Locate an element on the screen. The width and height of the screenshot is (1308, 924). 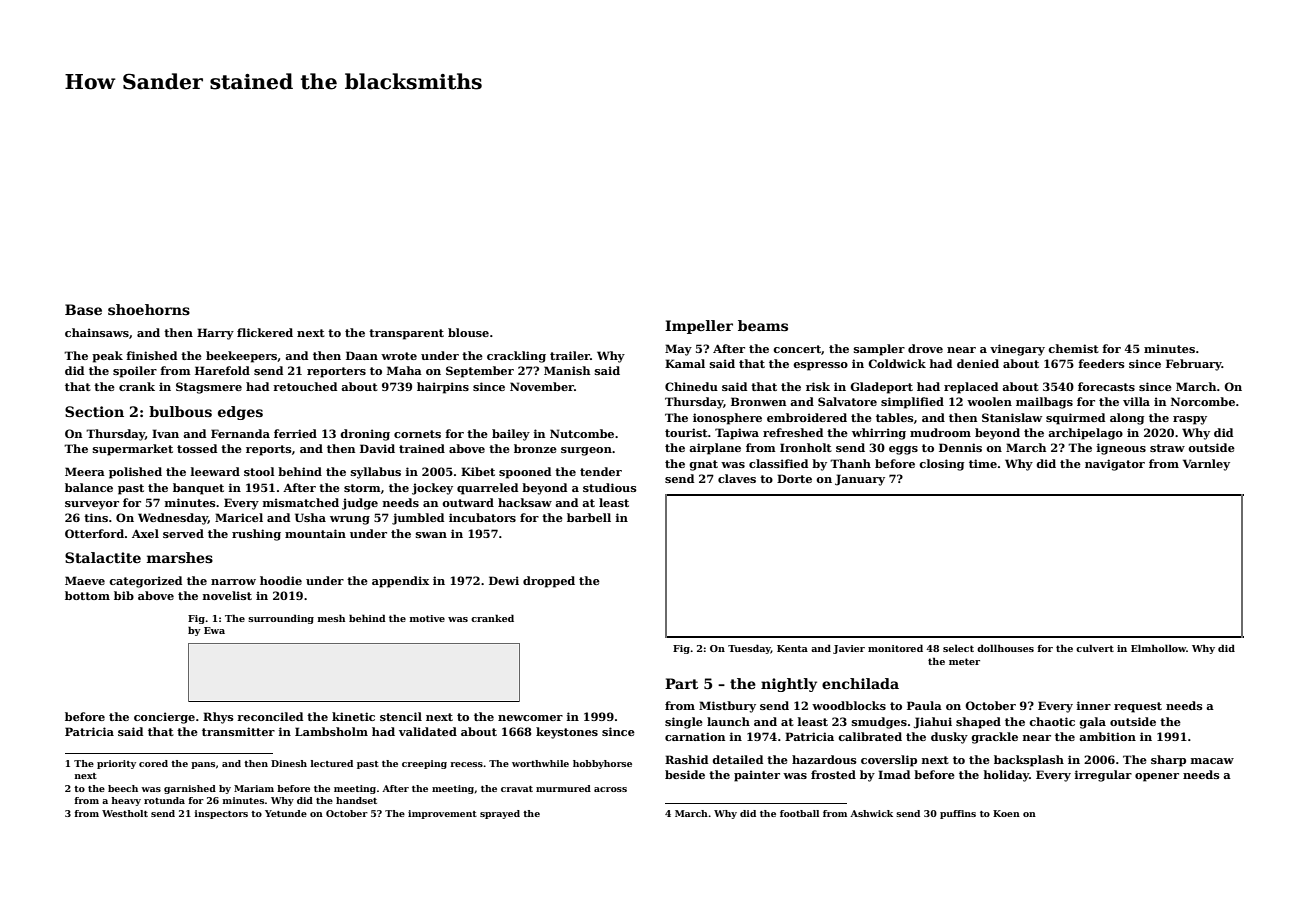
Impeller is located at coordinates (699, 327).
